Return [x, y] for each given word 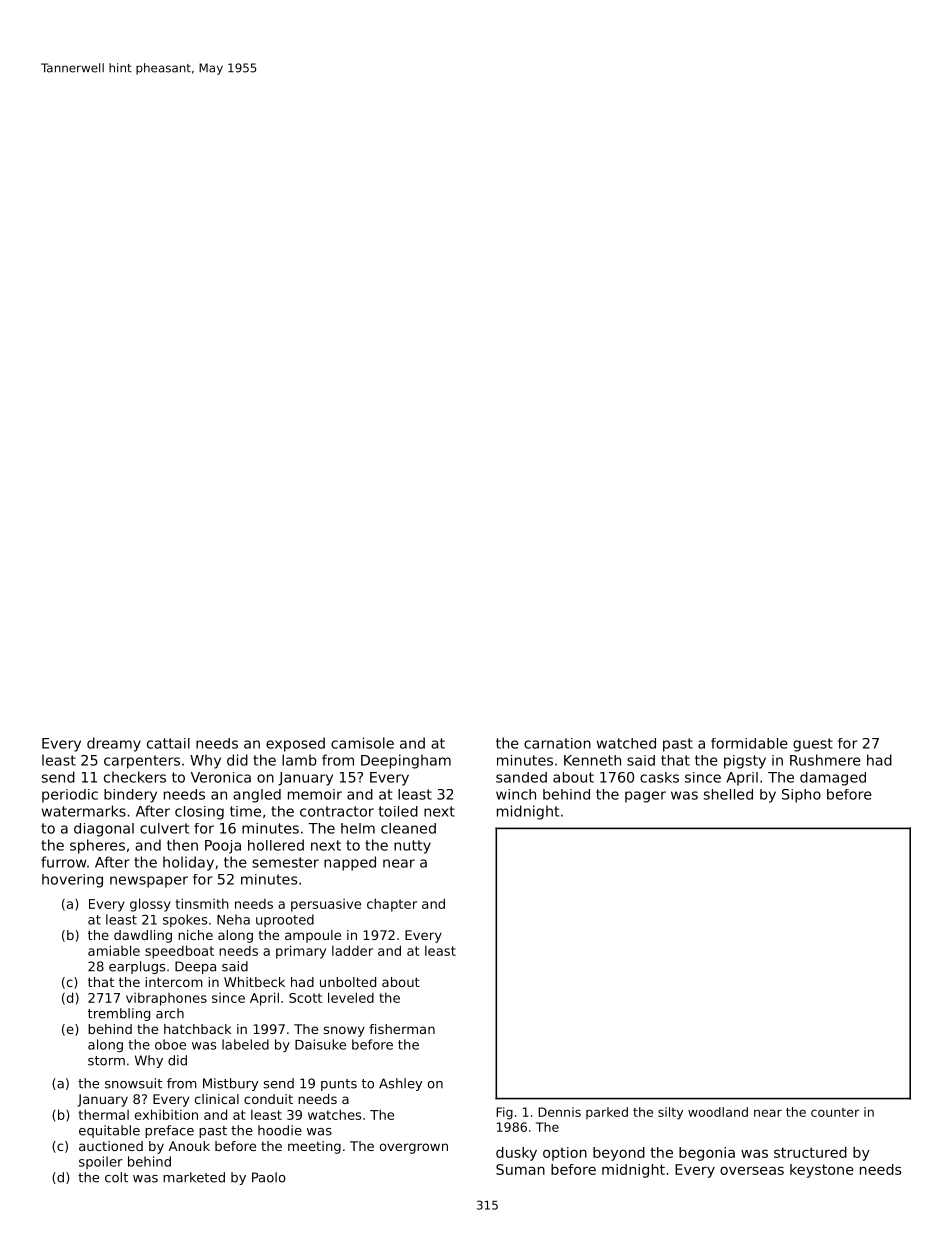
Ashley [400, 1084]
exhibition [166, 1114]
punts [339, 1085]
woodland [718, 1112]
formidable [749, 743]
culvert [164, 828]
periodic [70, 796]
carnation [557, 743]
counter [835, 1112]
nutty [412, 847]
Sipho [801, 796]
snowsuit [133, 1083]
